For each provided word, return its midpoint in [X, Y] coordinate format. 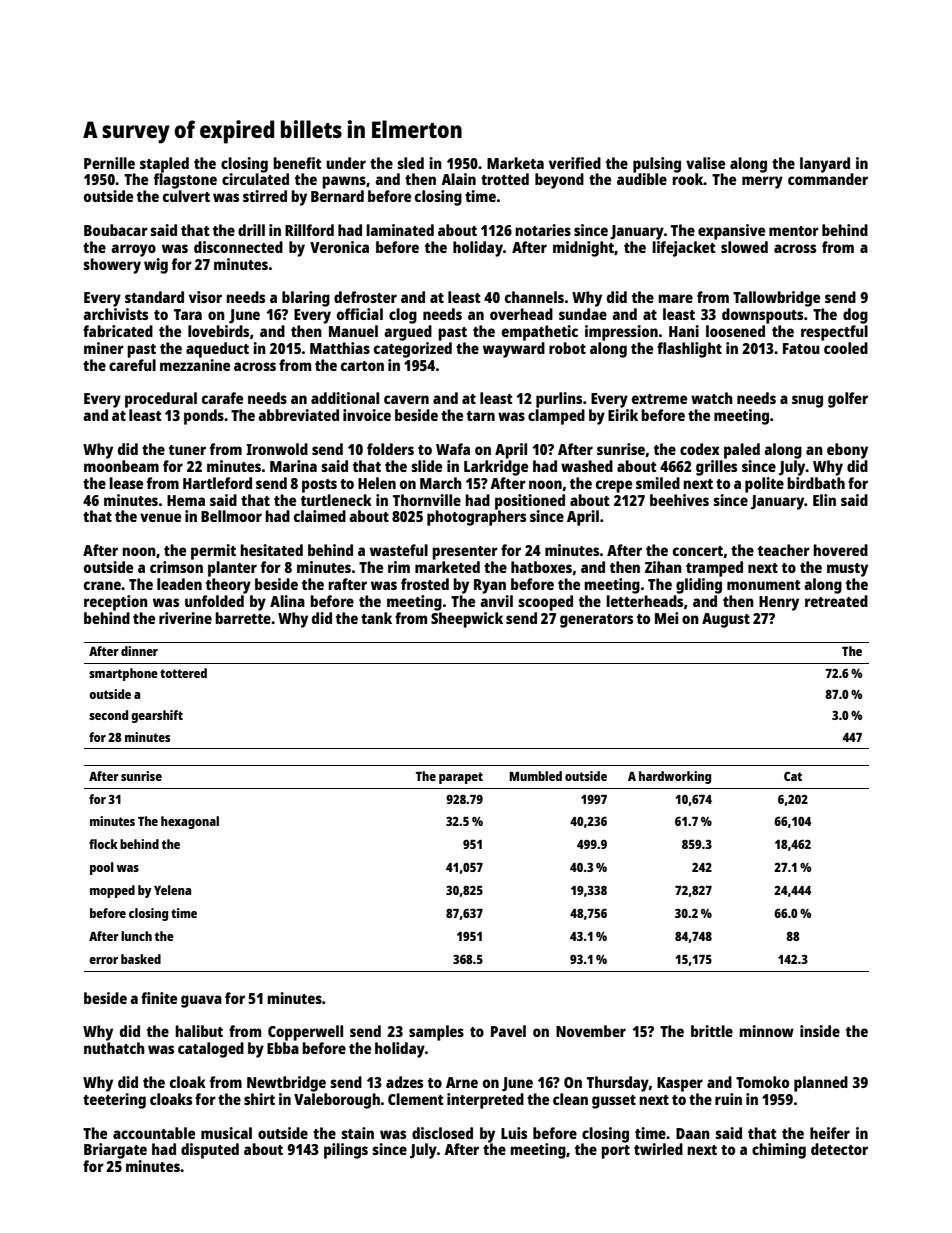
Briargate [115, 1151]
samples [436, 1033]
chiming [779, 1151]
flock [103, 844]
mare [675, 298]
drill [251, 230]
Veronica [339, 247]
